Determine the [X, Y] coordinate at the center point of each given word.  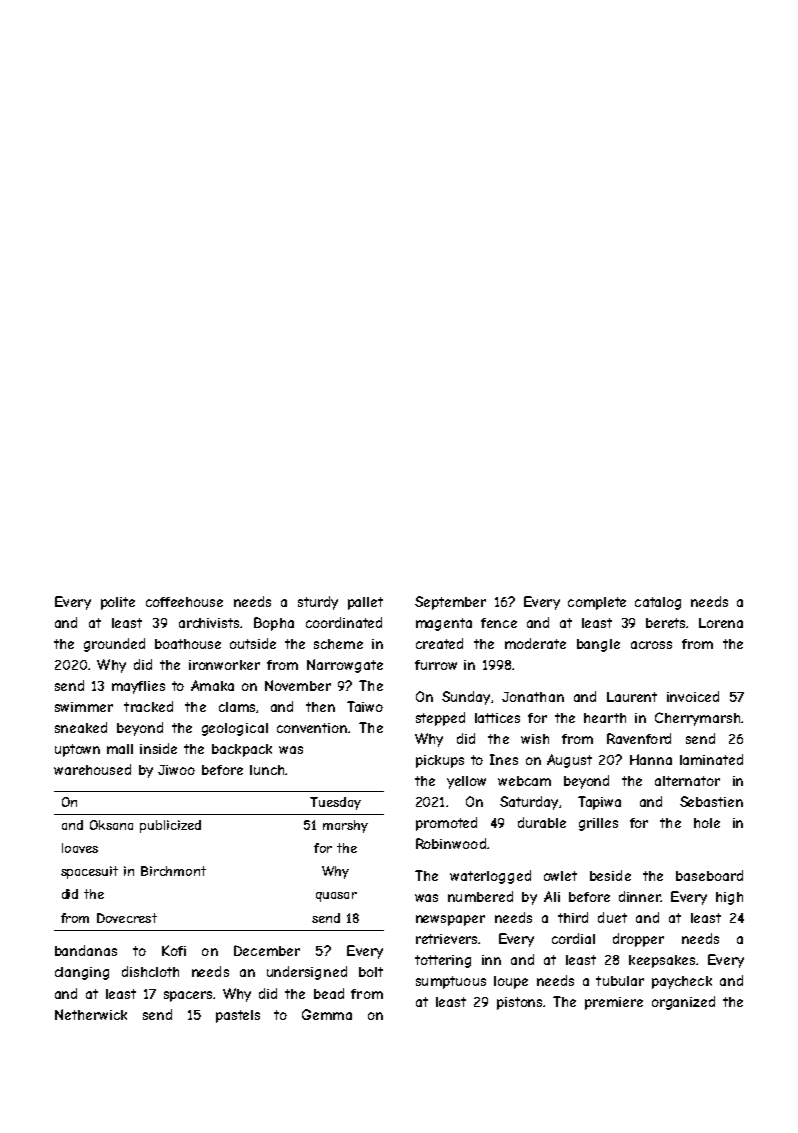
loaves [80, 848]
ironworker [224, 665]
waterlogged [490, 877]
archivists [209, 623]
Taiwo [365, 706]
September [450, 603]
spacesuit [89, 872]
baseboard [709, 875]
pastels [238, 1016]
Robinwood [451, 843]
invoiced [693, 696]
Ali [552, 896]
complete [597, 603]
